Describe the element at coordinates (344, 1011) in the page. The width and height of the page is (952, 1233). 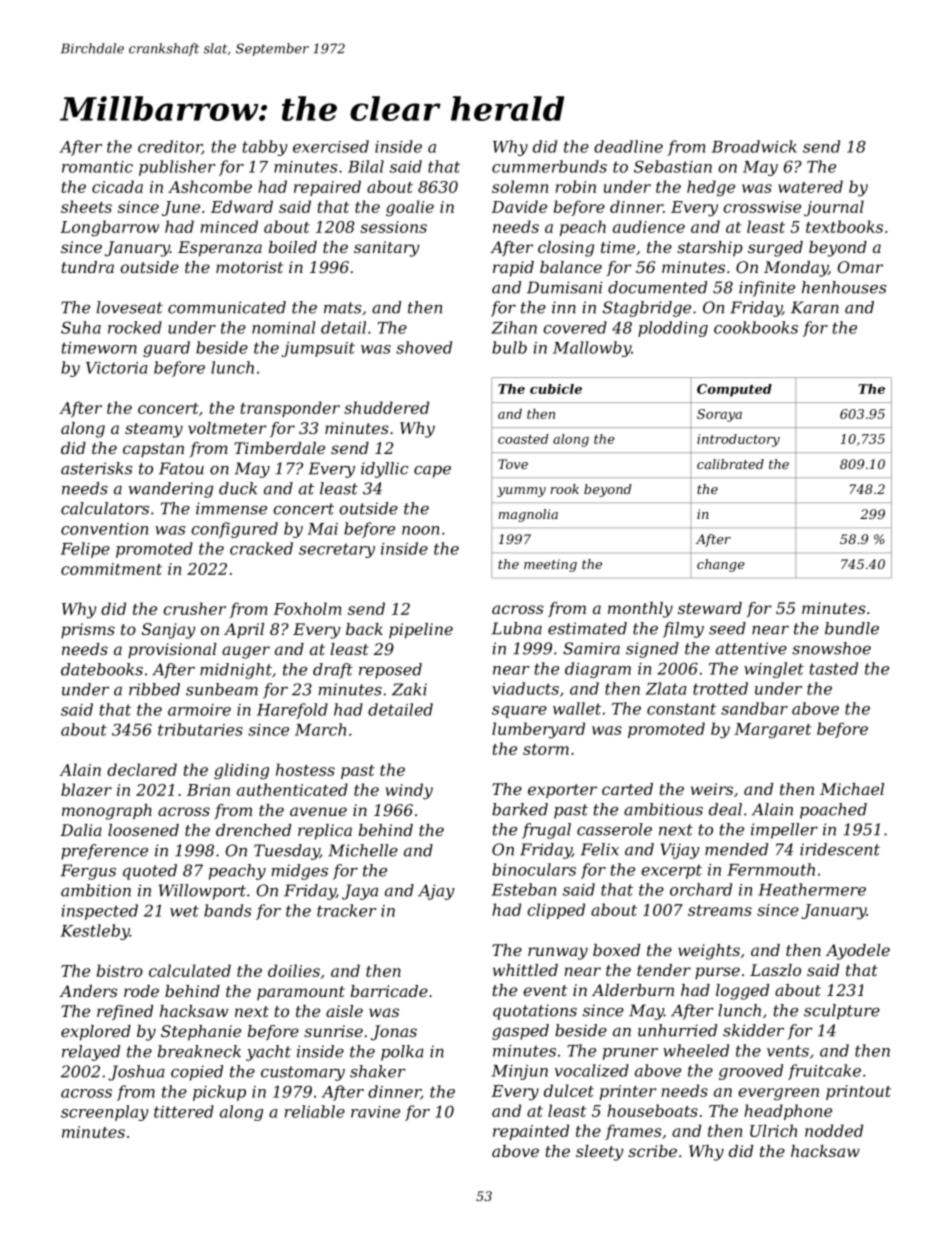
I see `aisle` at that location.
